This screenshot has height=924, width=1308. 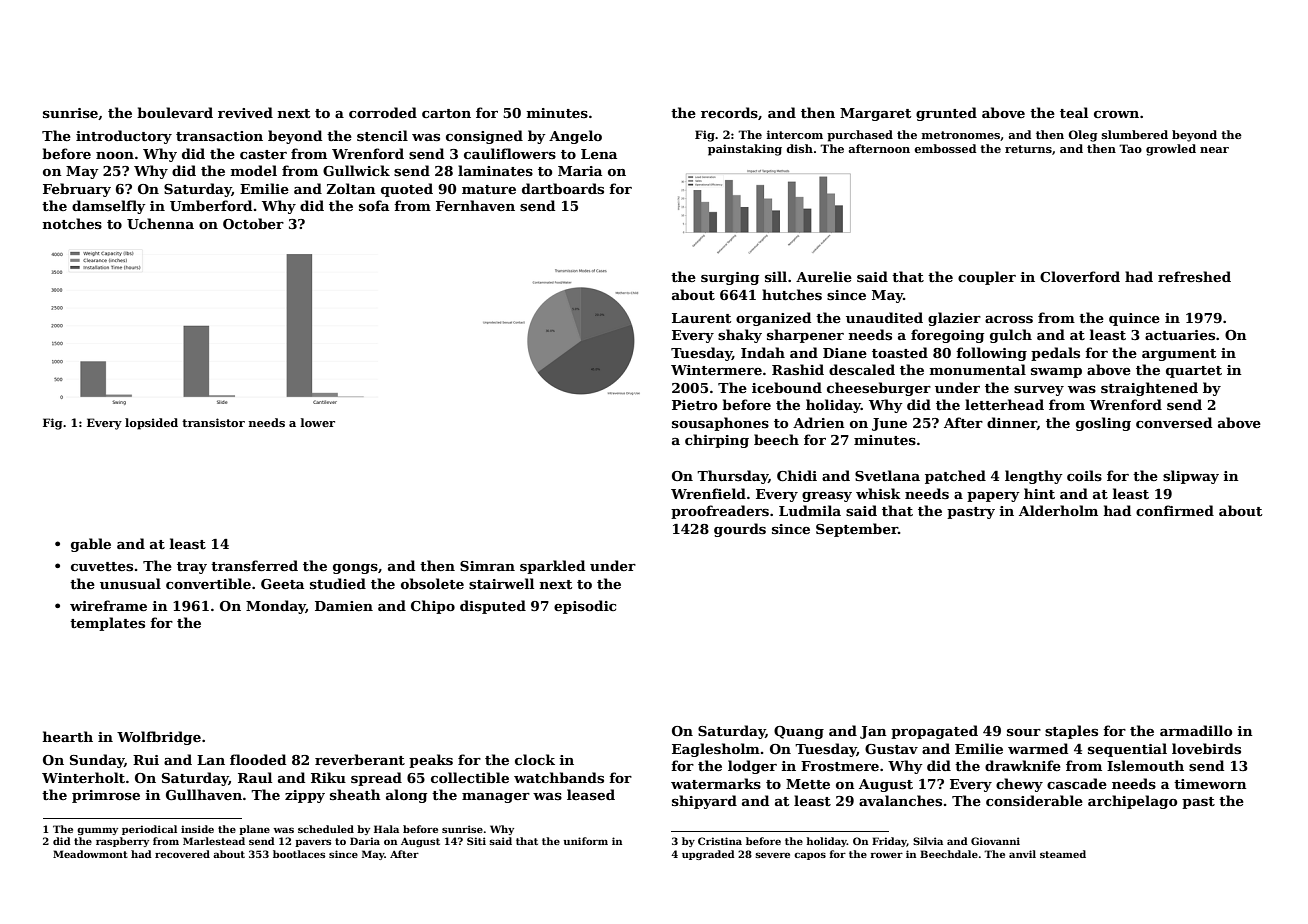 I want to click on Quang, so click(x=799, y=732).
